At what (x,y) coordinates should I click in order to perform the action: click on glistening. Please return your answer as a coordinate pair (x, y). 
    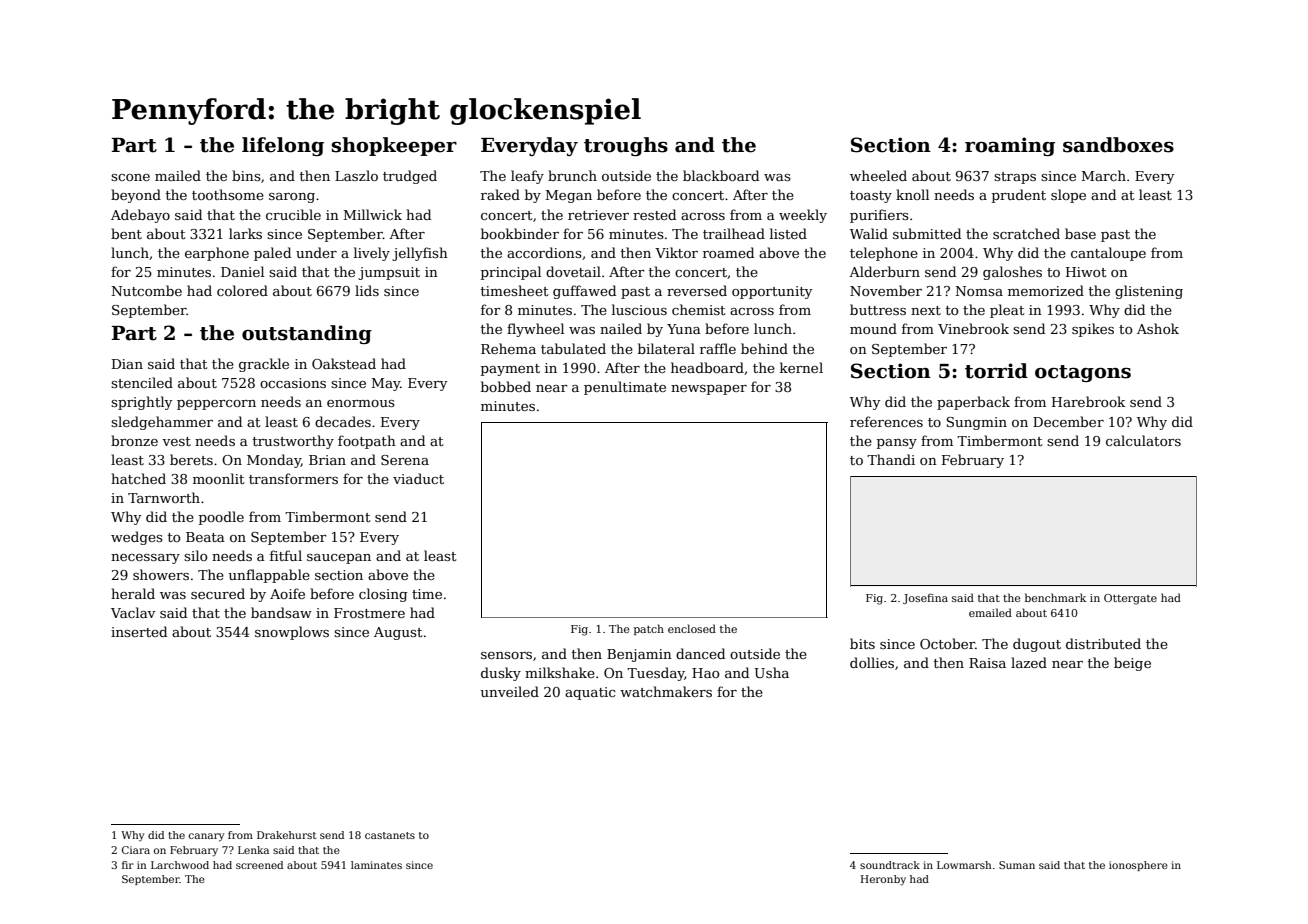
    Looking at the image, I should click on (1149, 292).
